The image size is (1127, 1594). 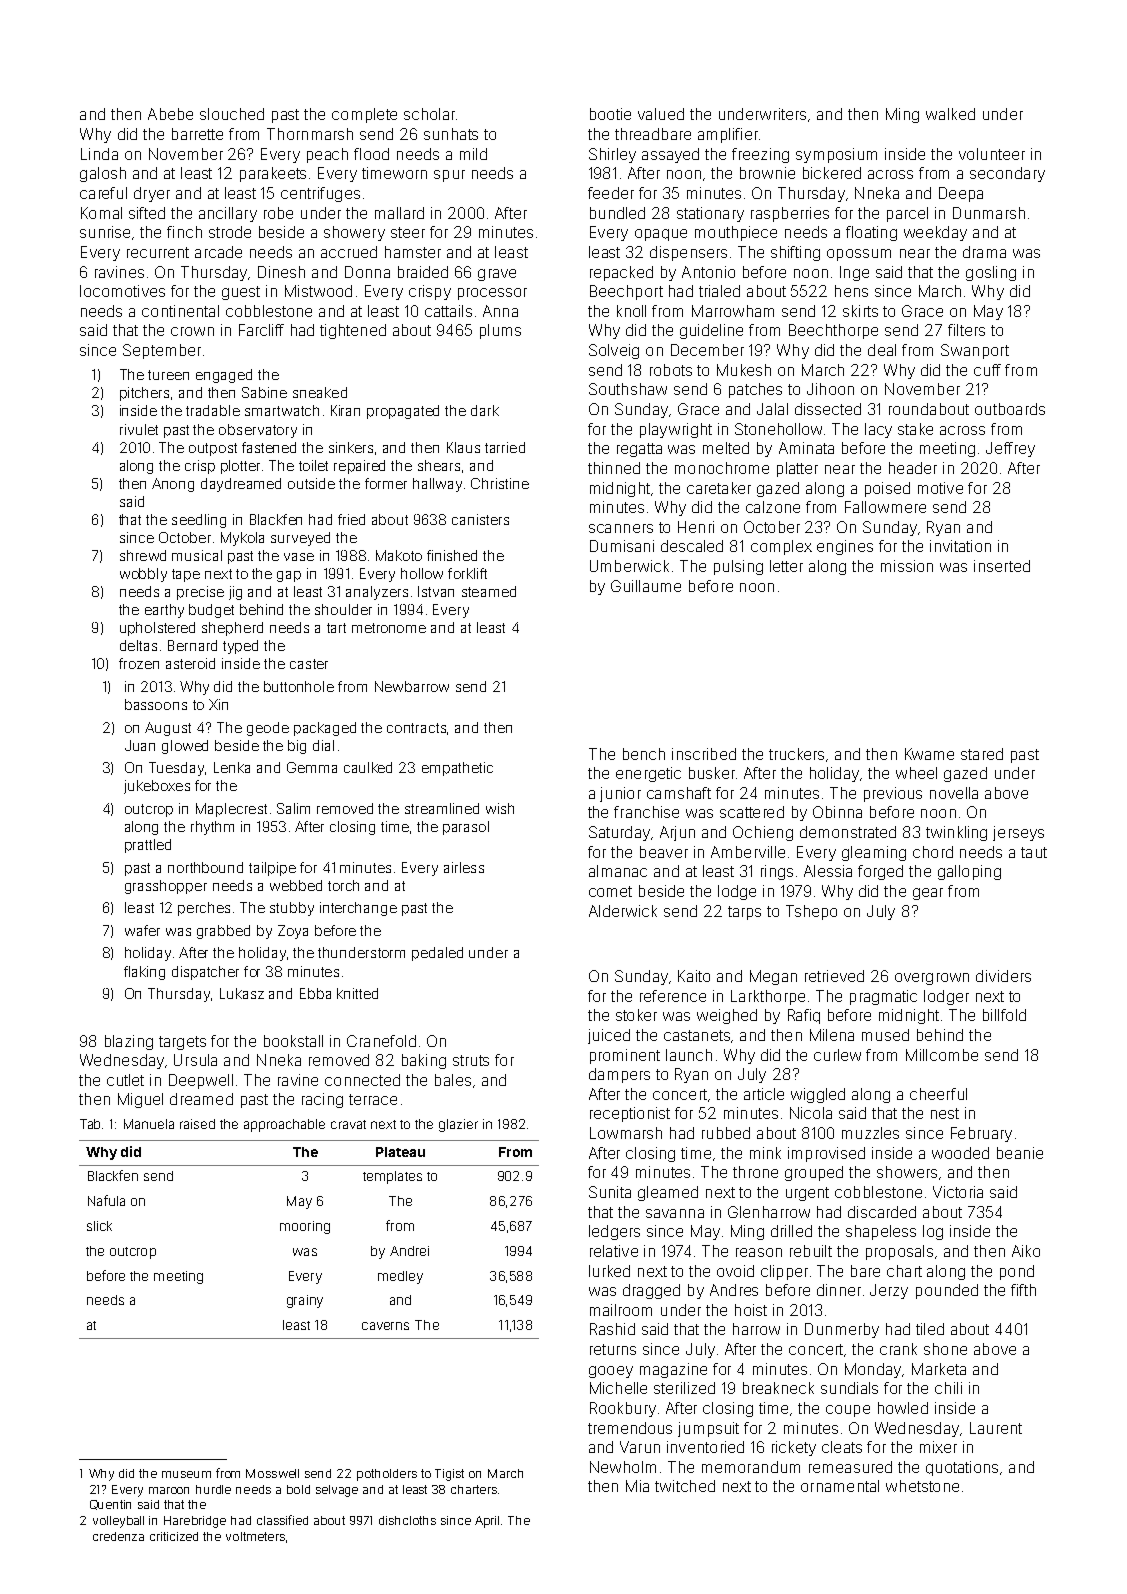 I want to click on flaking, so click(x=144, y=973).
